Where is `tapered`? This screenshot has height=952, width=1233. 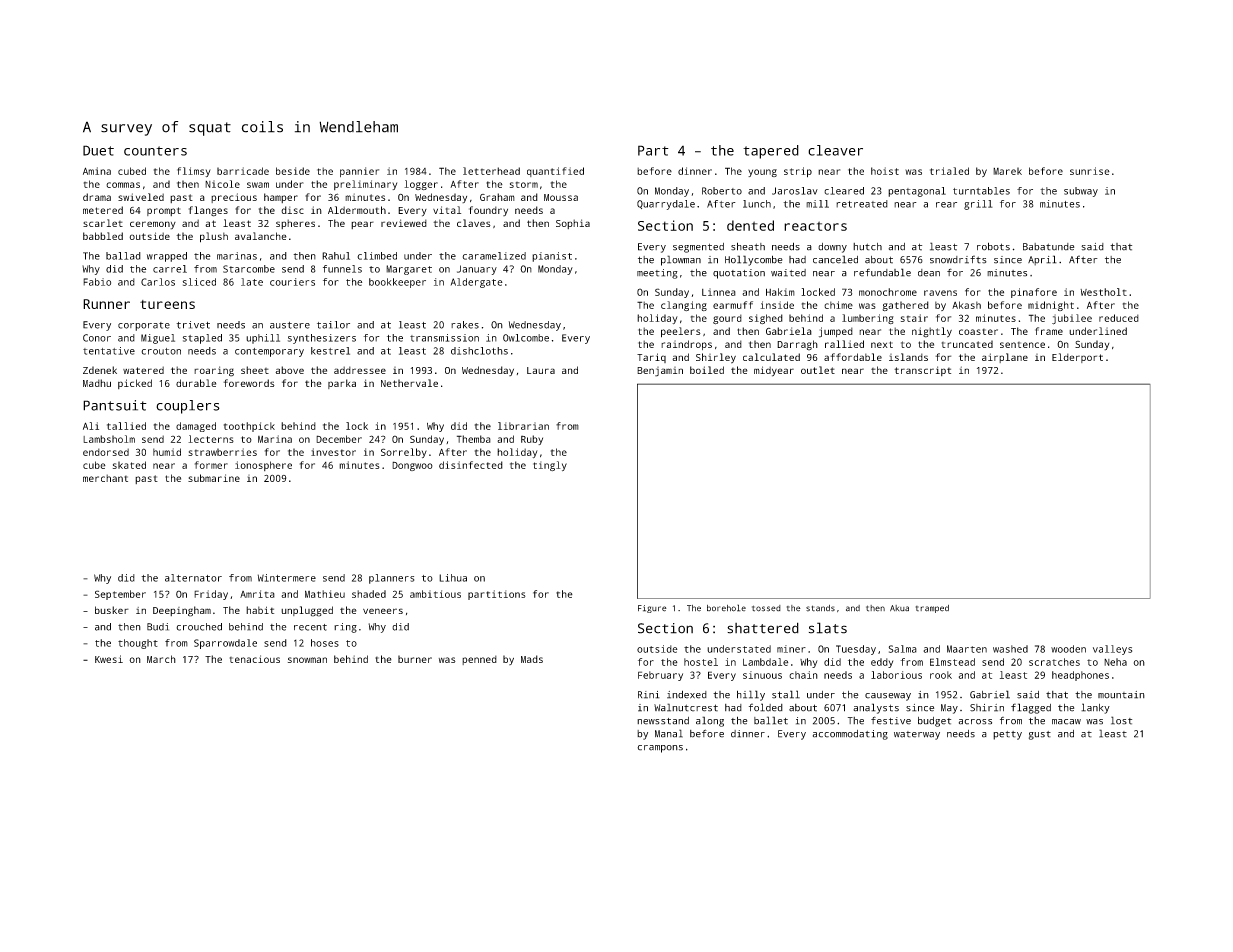 tapered is located at coordinates (771, 152).
